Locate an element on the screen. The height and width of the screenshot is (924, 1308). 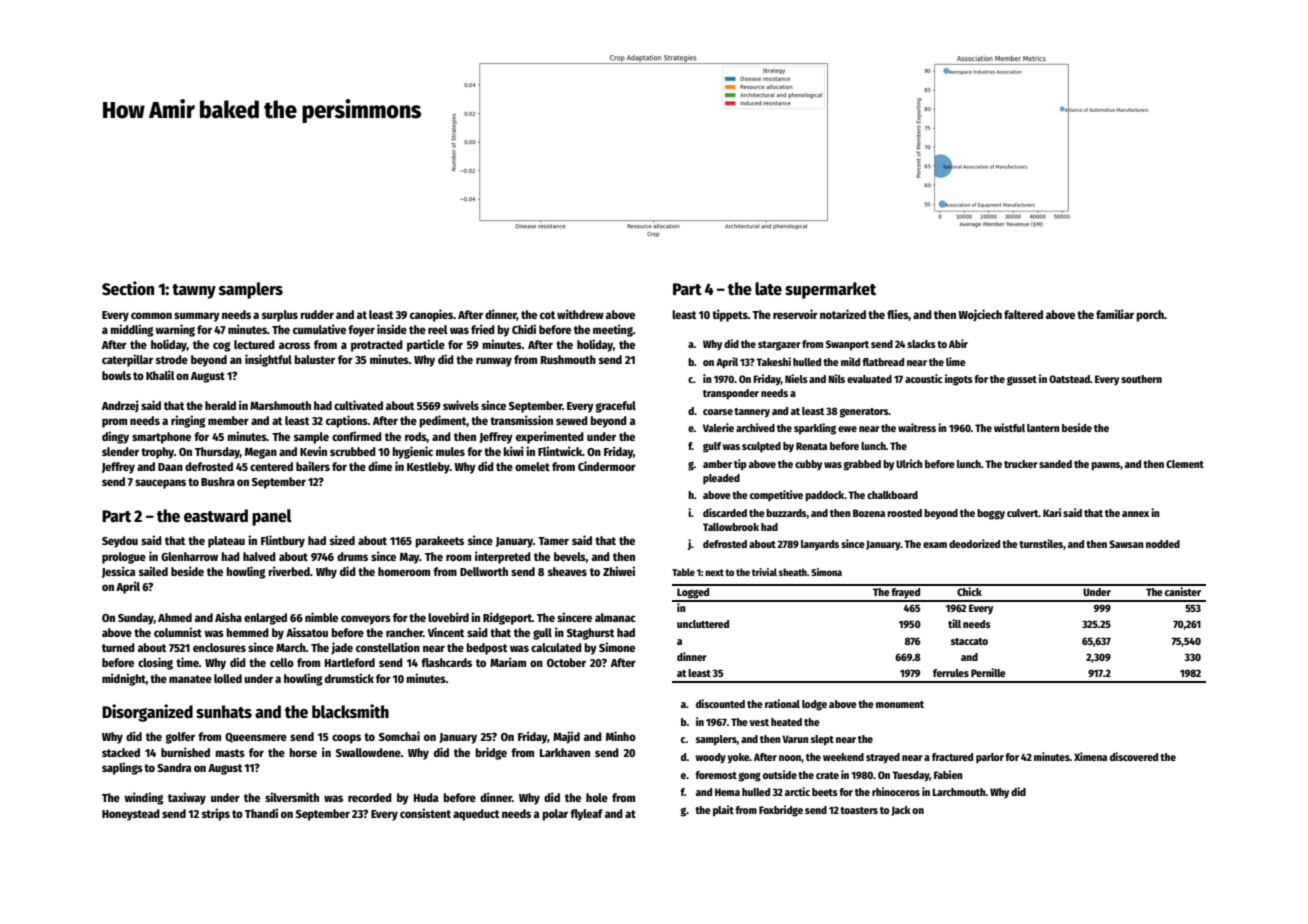
stargazer is located at coordinates (779, 346).
